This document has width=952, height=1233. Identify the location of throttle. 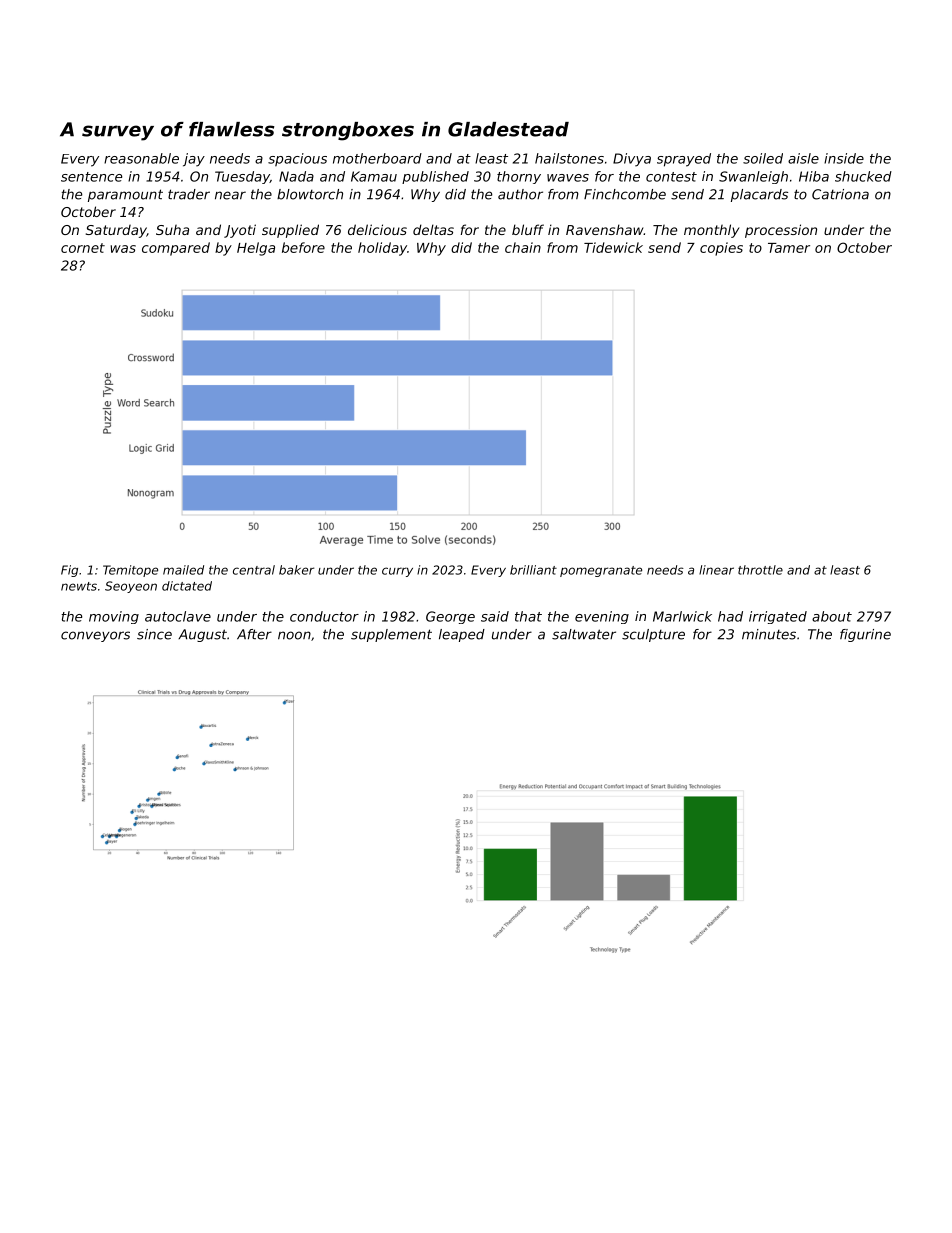
(760, 570).
